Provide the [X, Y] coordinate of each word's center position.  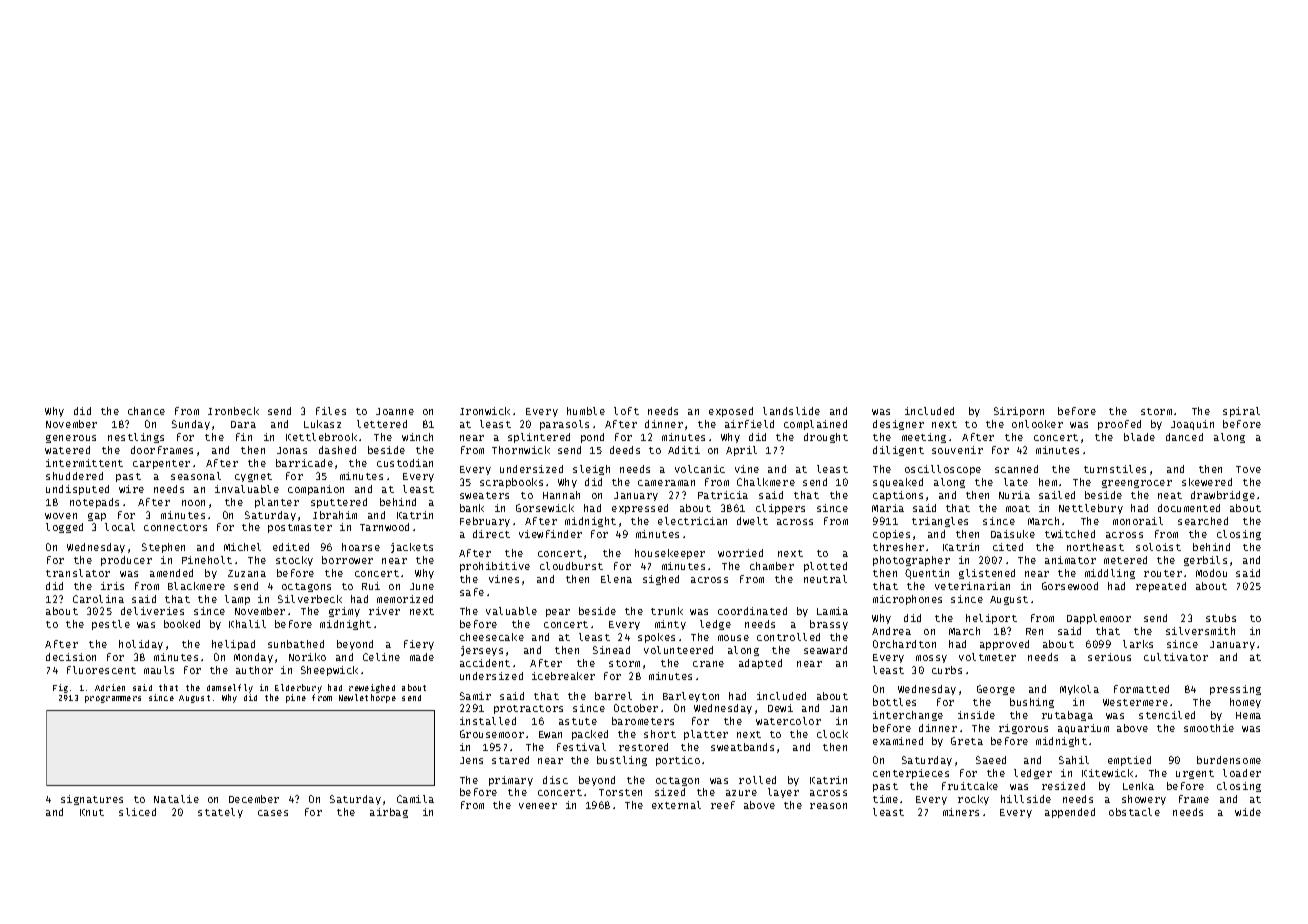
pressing [1235, 690]
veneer [538, 806]
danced [1184, 437]
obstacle [1134, 812]
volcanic [700, 469]
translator [78, 573]
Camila [415, 799]
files [331, 411]
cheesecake [492, 637]
